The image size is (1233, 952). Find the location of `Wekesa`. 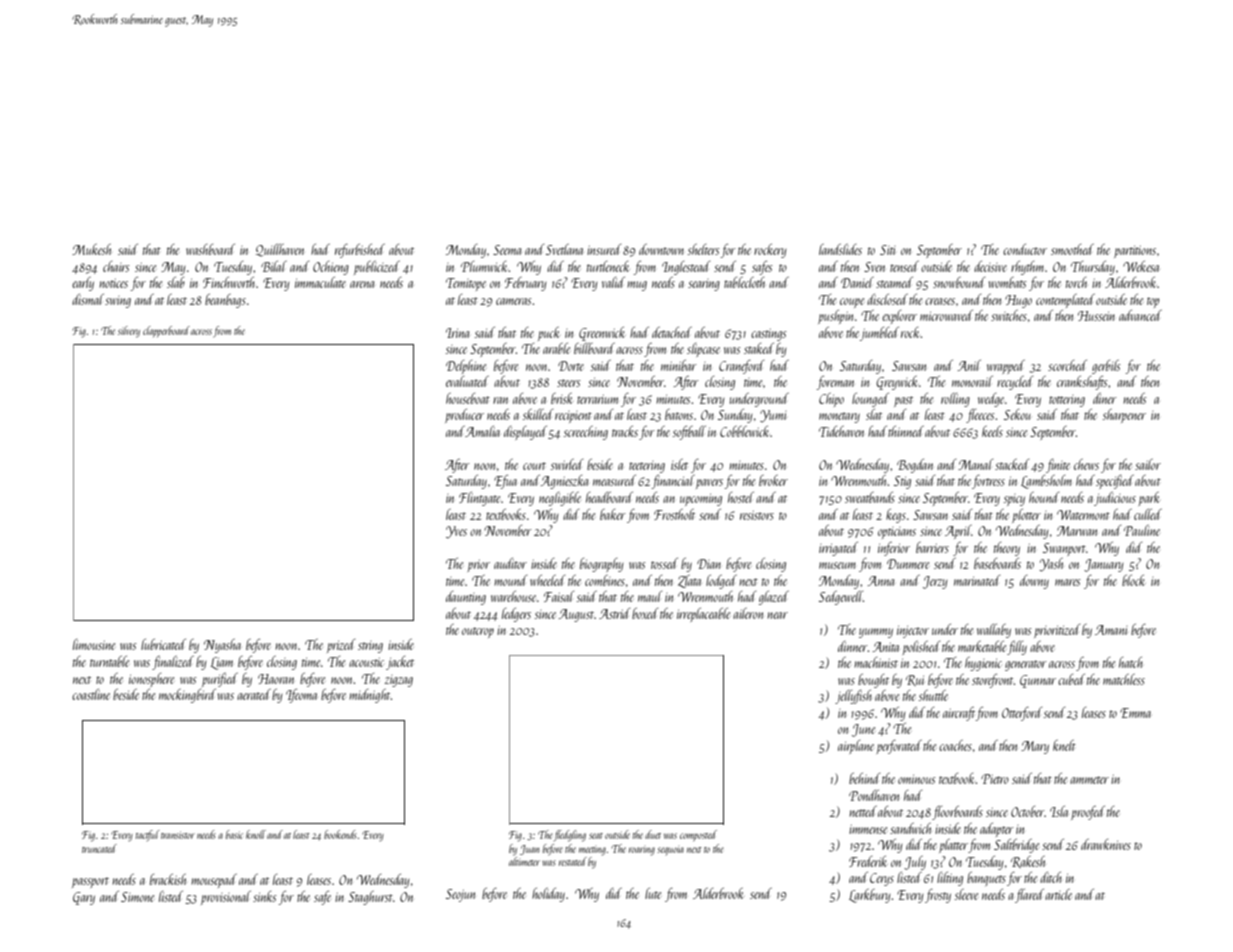

Wekesa is located at coordinates (1141, 266).
